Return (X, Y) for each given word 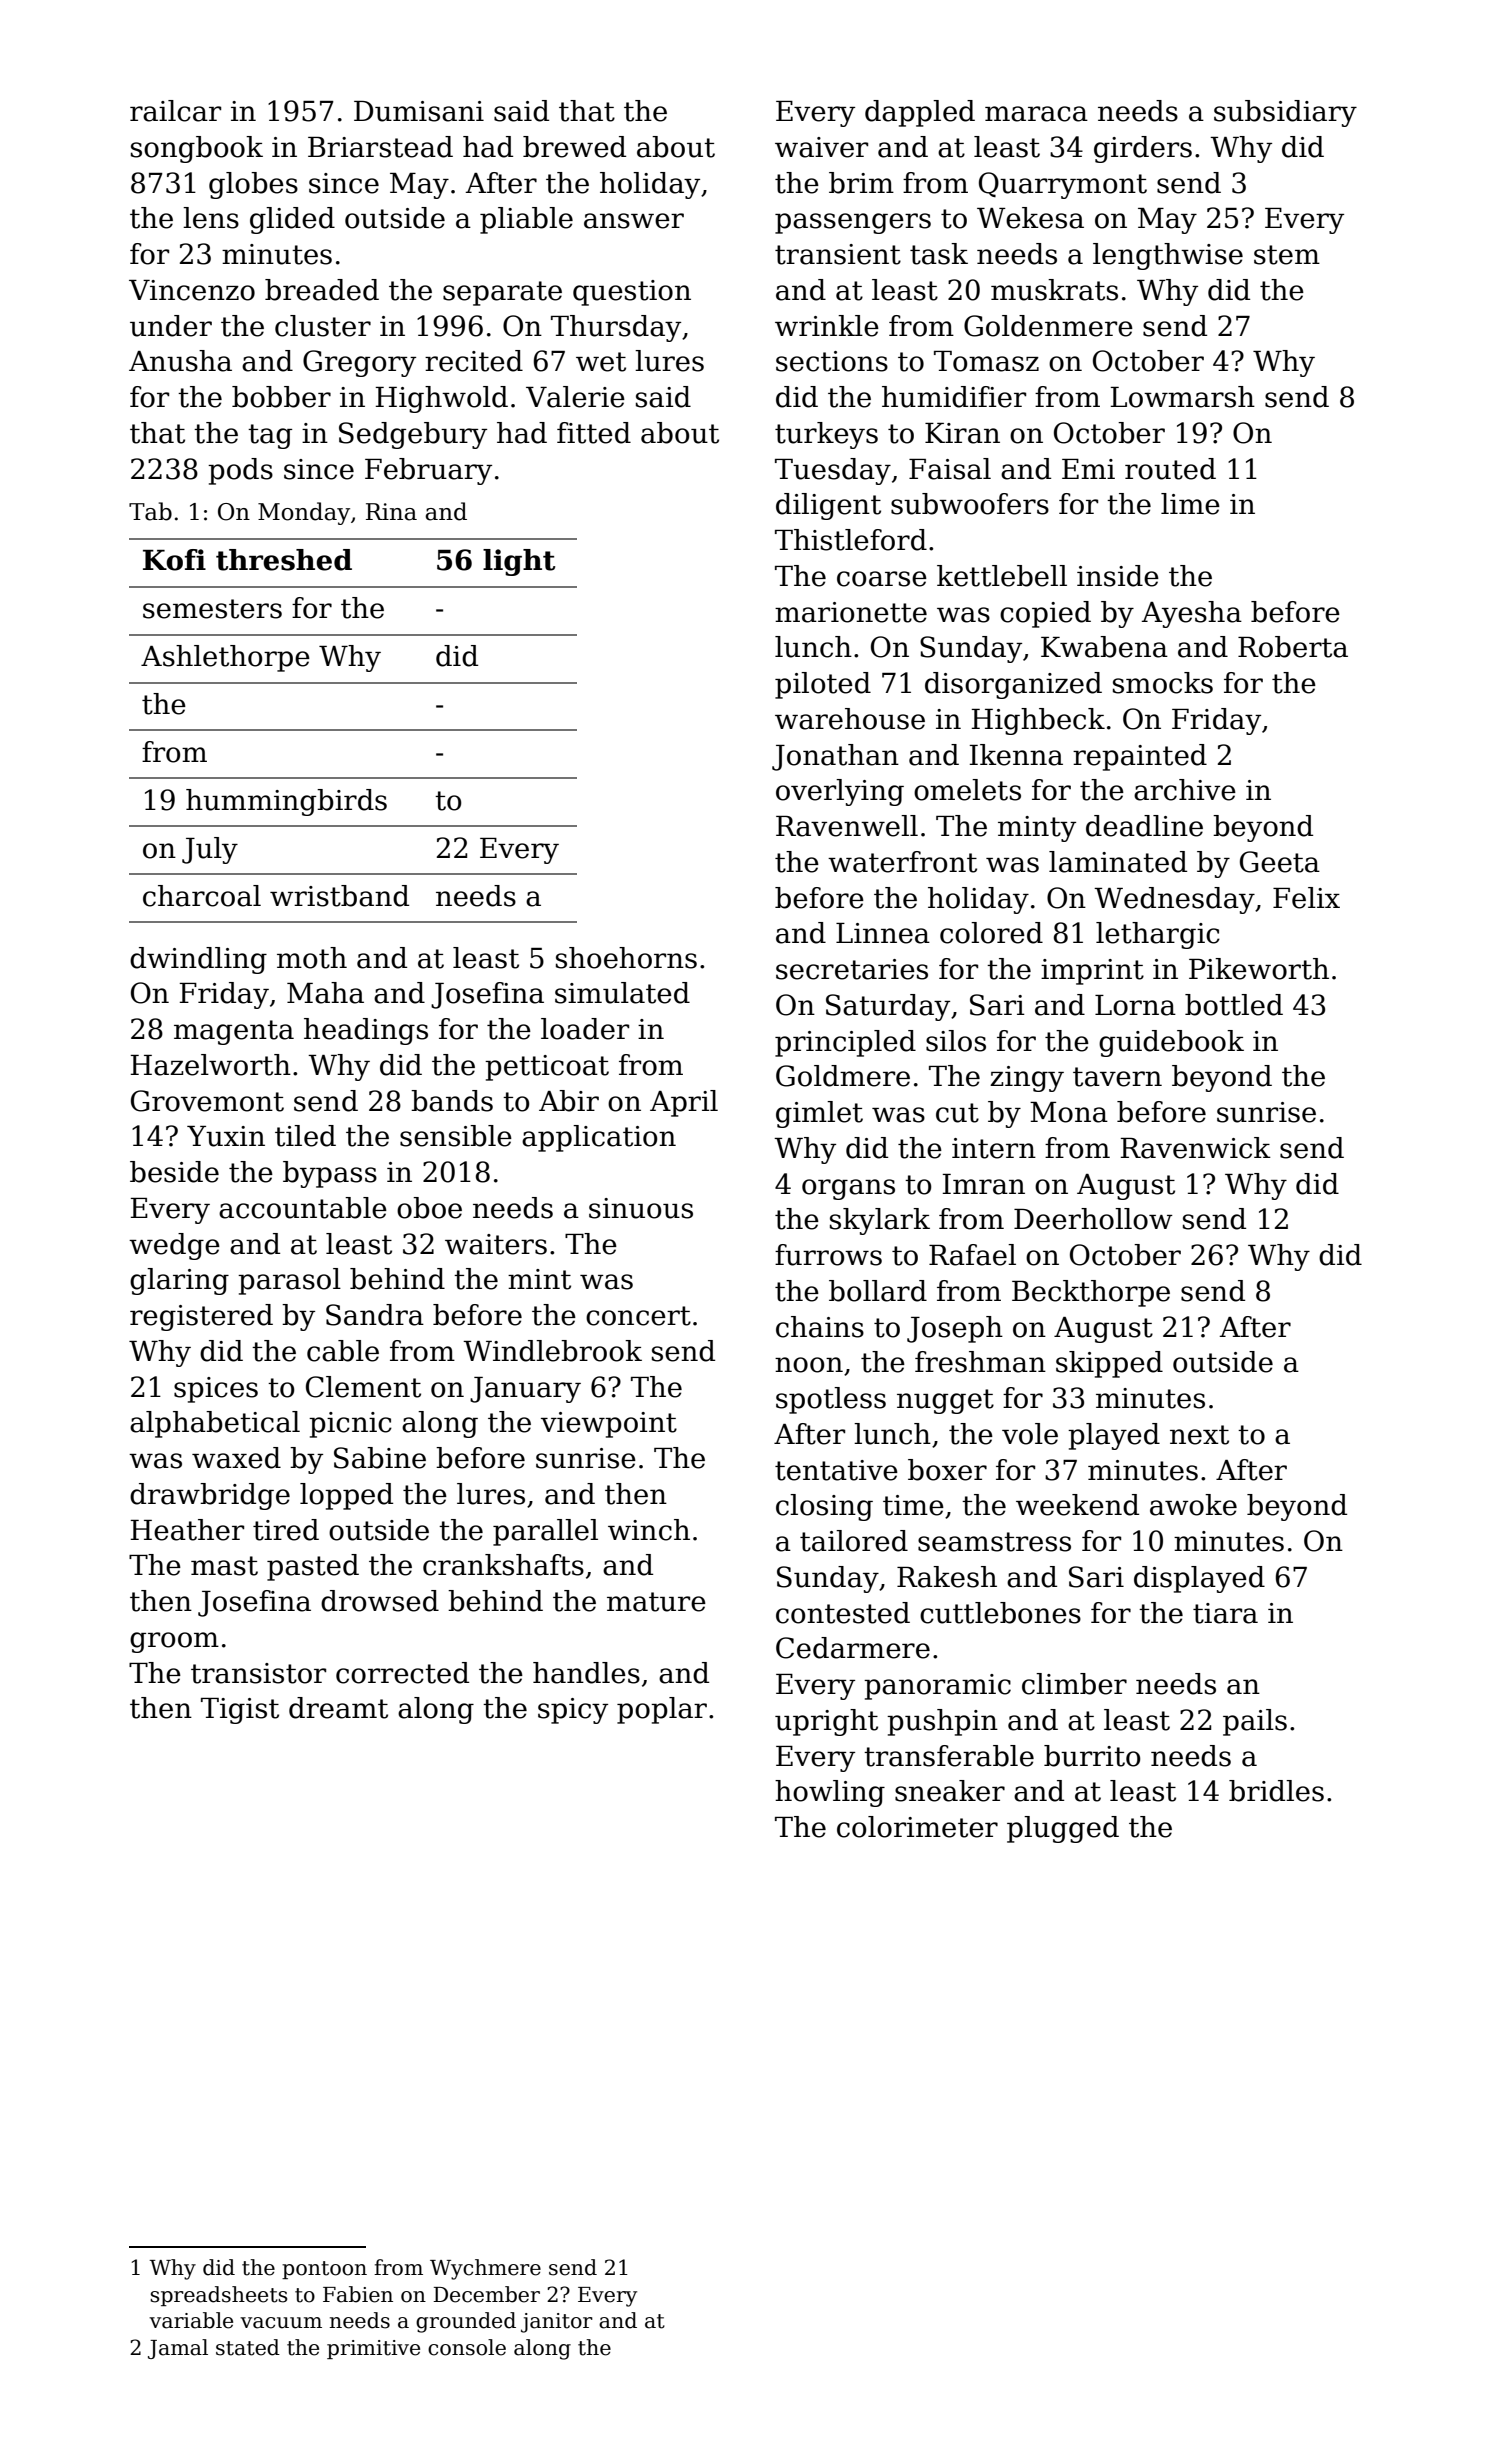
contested (843, 1613)
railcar (175, 111)
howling (830, 1793)
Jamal (178, 2349)
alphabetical (215, 1424)
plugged (1063, 1829)
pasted (313, 1567)
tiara (1225, 1613)
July (210, 850)
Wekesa (1030, 218)
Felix (1306, 898)
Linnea (883, 933)
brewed (574, 147)
